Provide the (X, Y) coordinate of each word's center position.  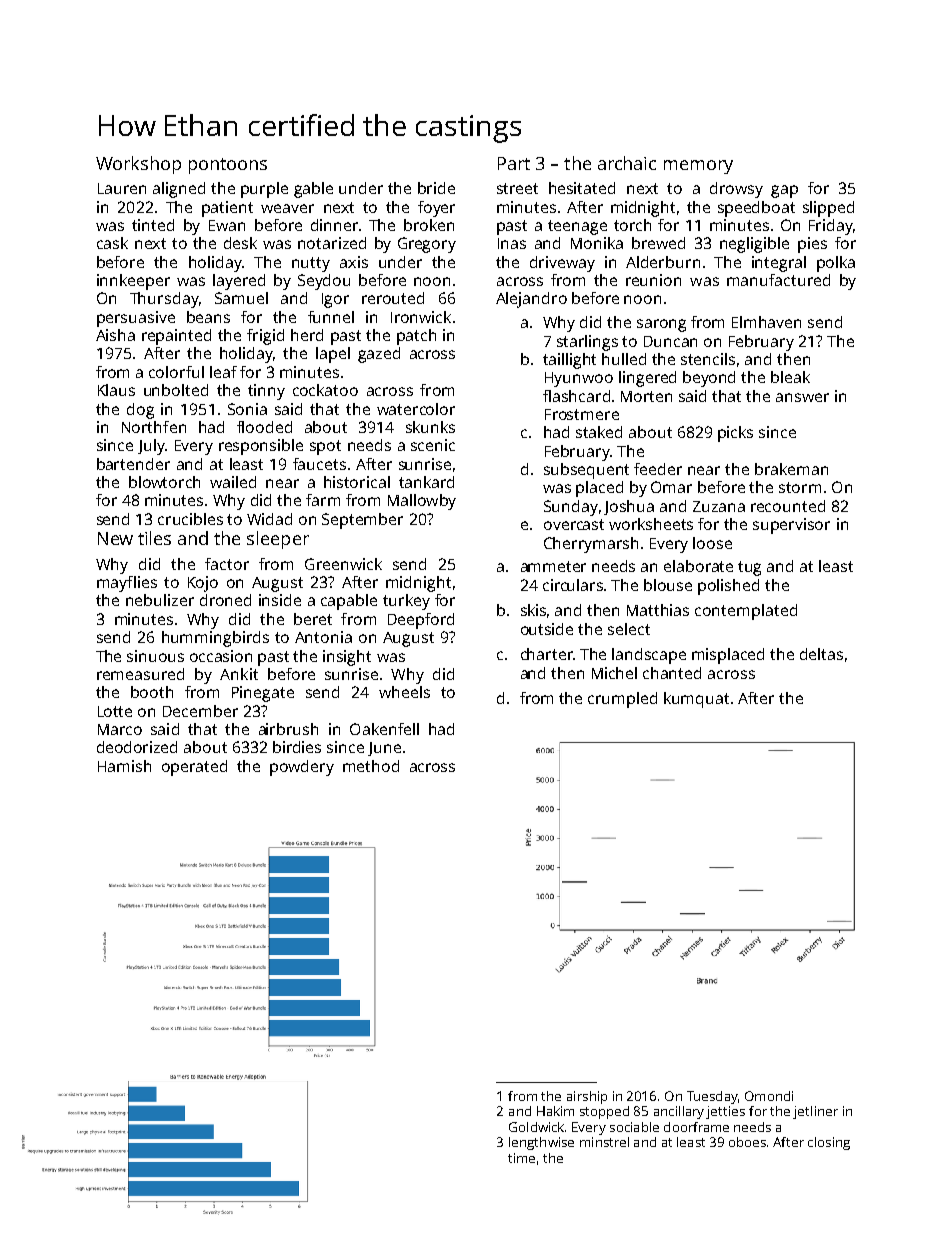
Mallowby (422, 502)
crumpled (622, 700)
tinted (153, 225)
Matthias (658, 610)
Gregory (427, 245)
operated (194, 768)
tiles (154, 538)
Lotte (115, 711)
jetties (725, 1112)
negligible (754, 245)
